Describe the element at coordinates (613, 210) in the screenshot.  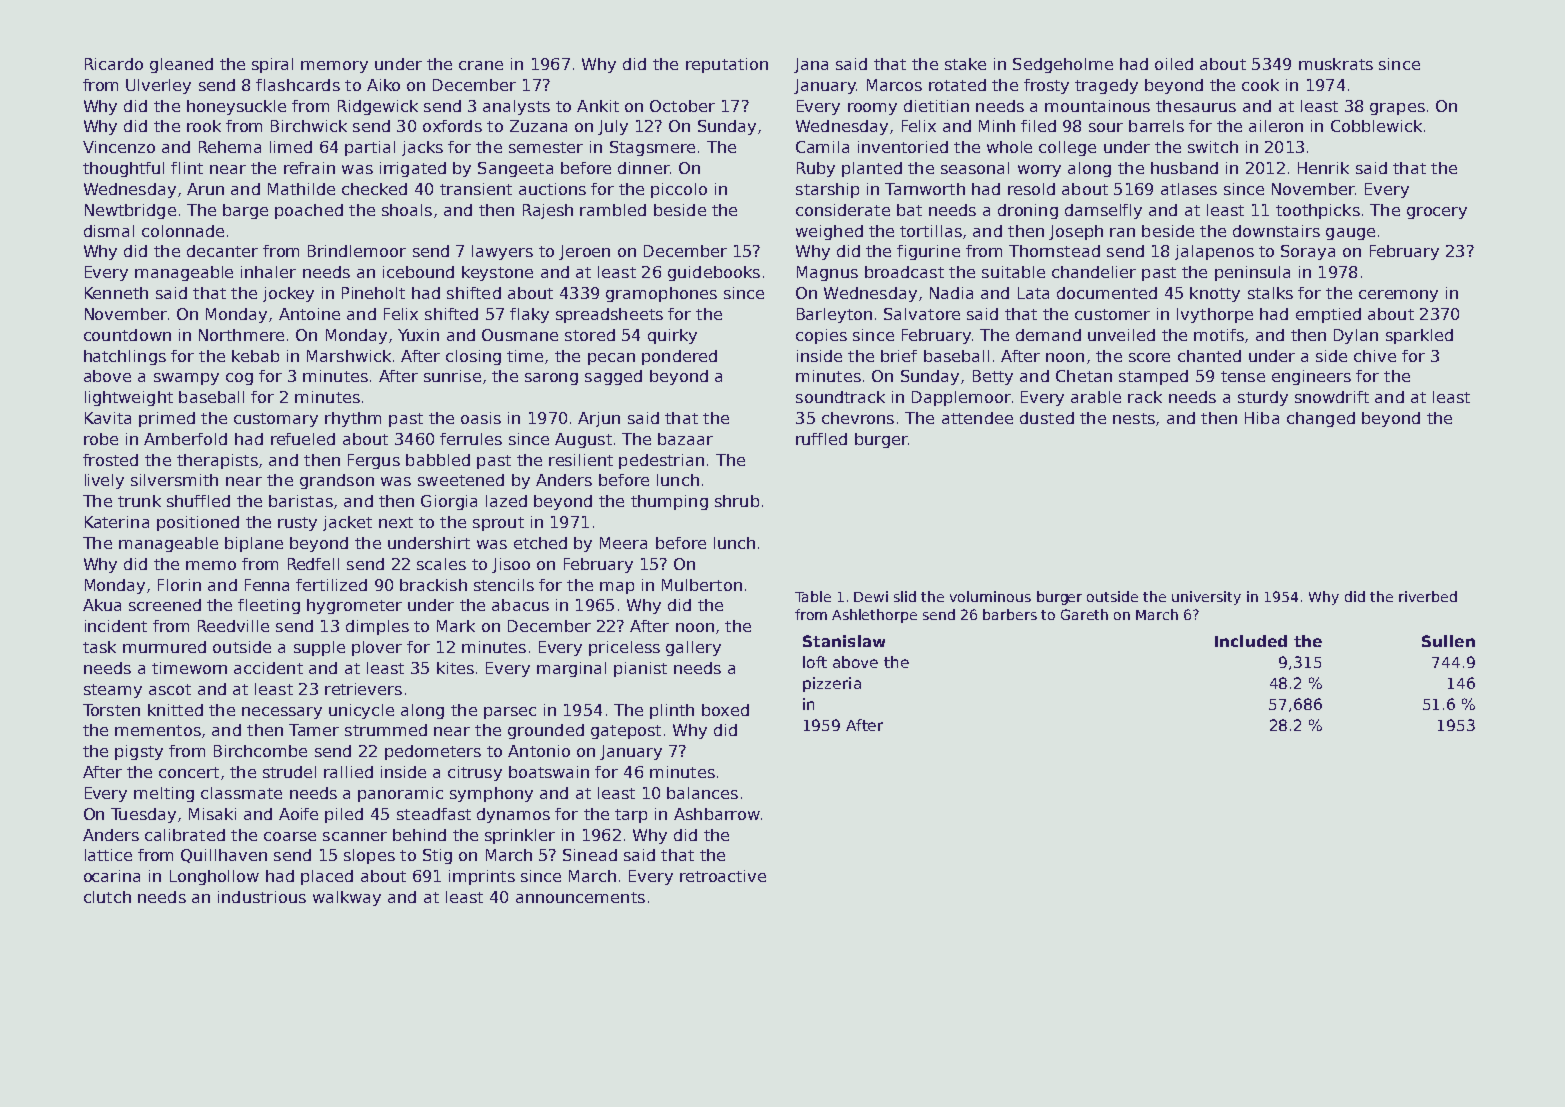
I see `rambled` at that location.
